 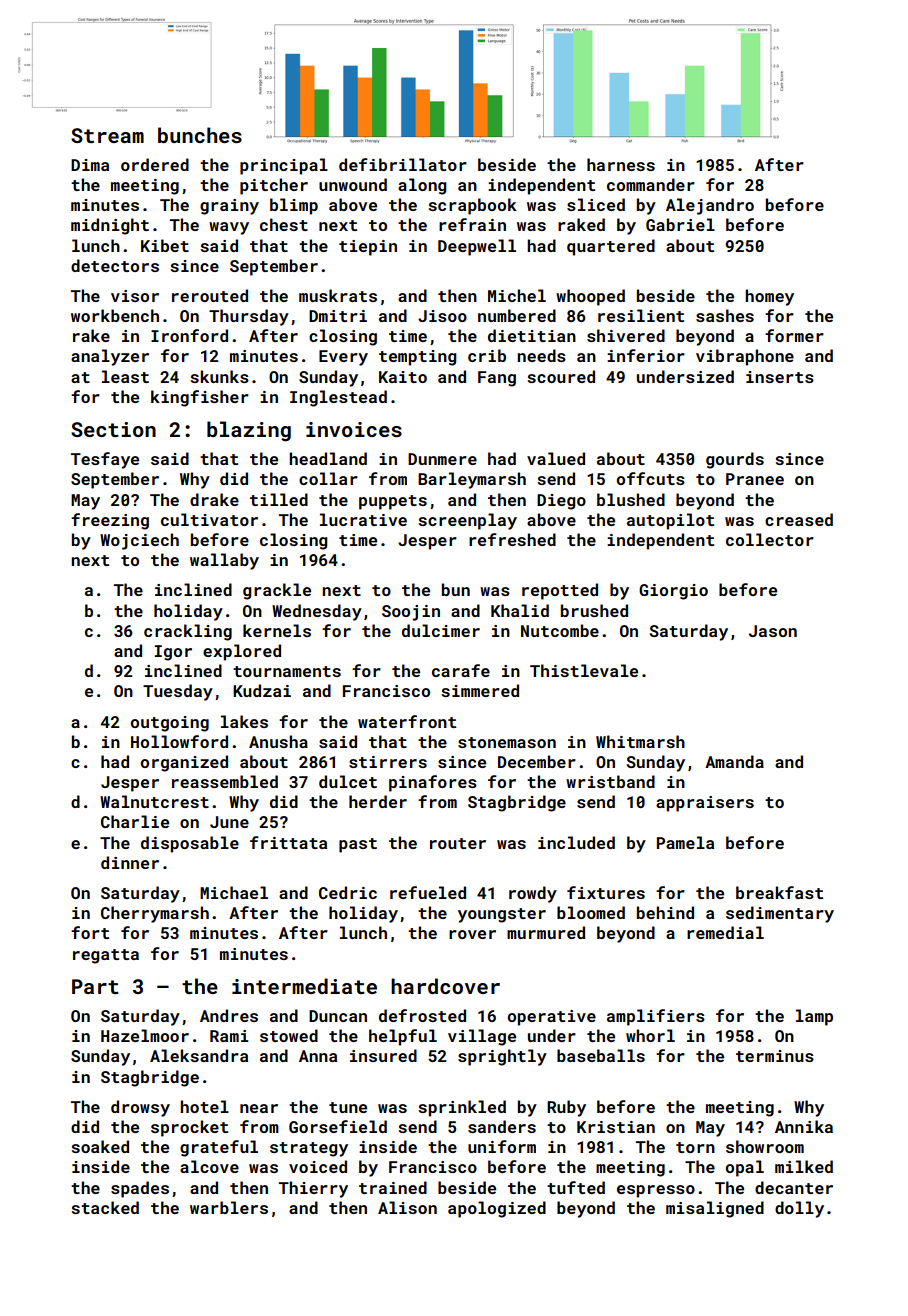 What do you see at coordinates (229, 1207) in the page?
I see `warblers` at bounding box center [229, 1207].
